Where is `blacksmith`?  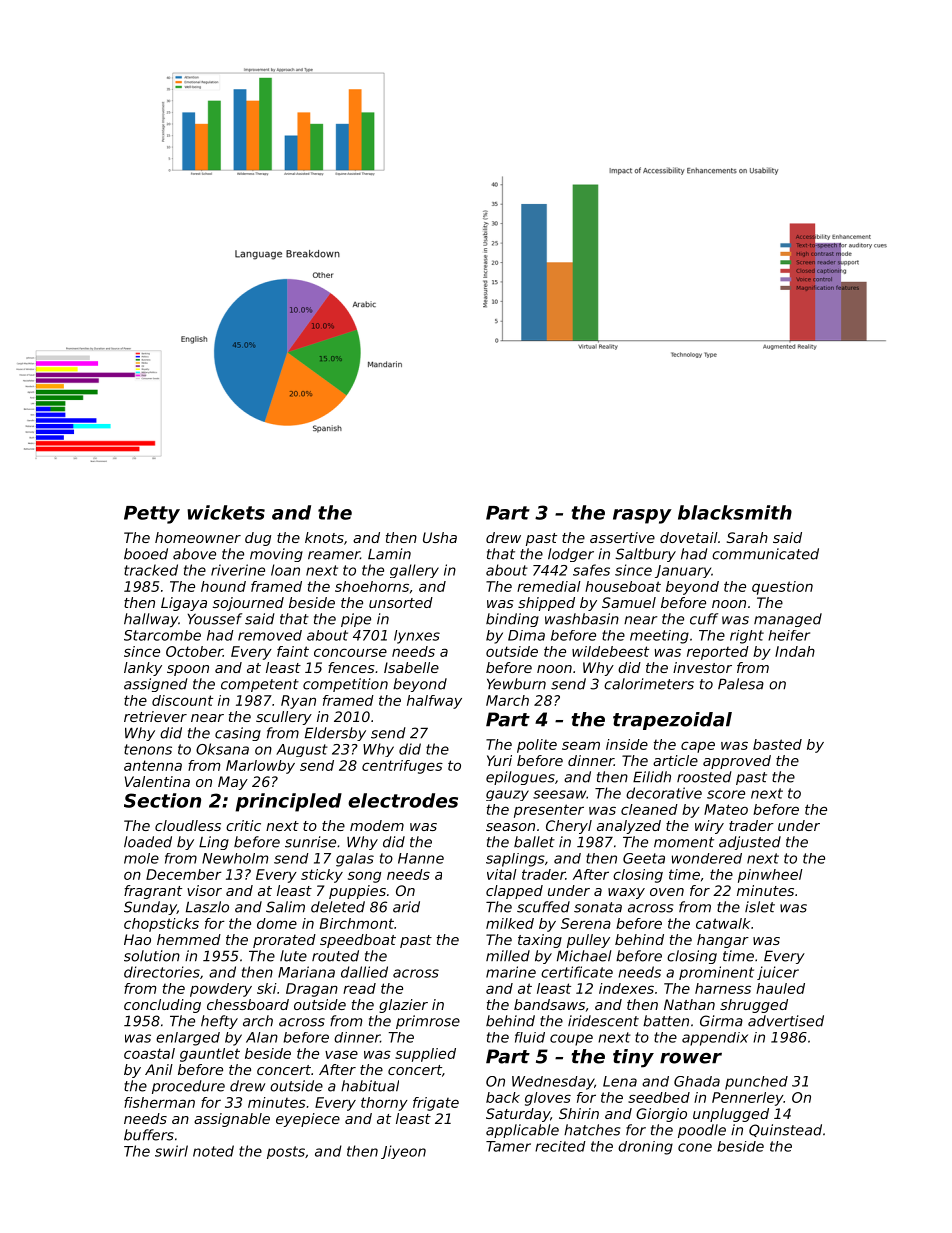 blacksmith is located at coordinates (735, 512).
